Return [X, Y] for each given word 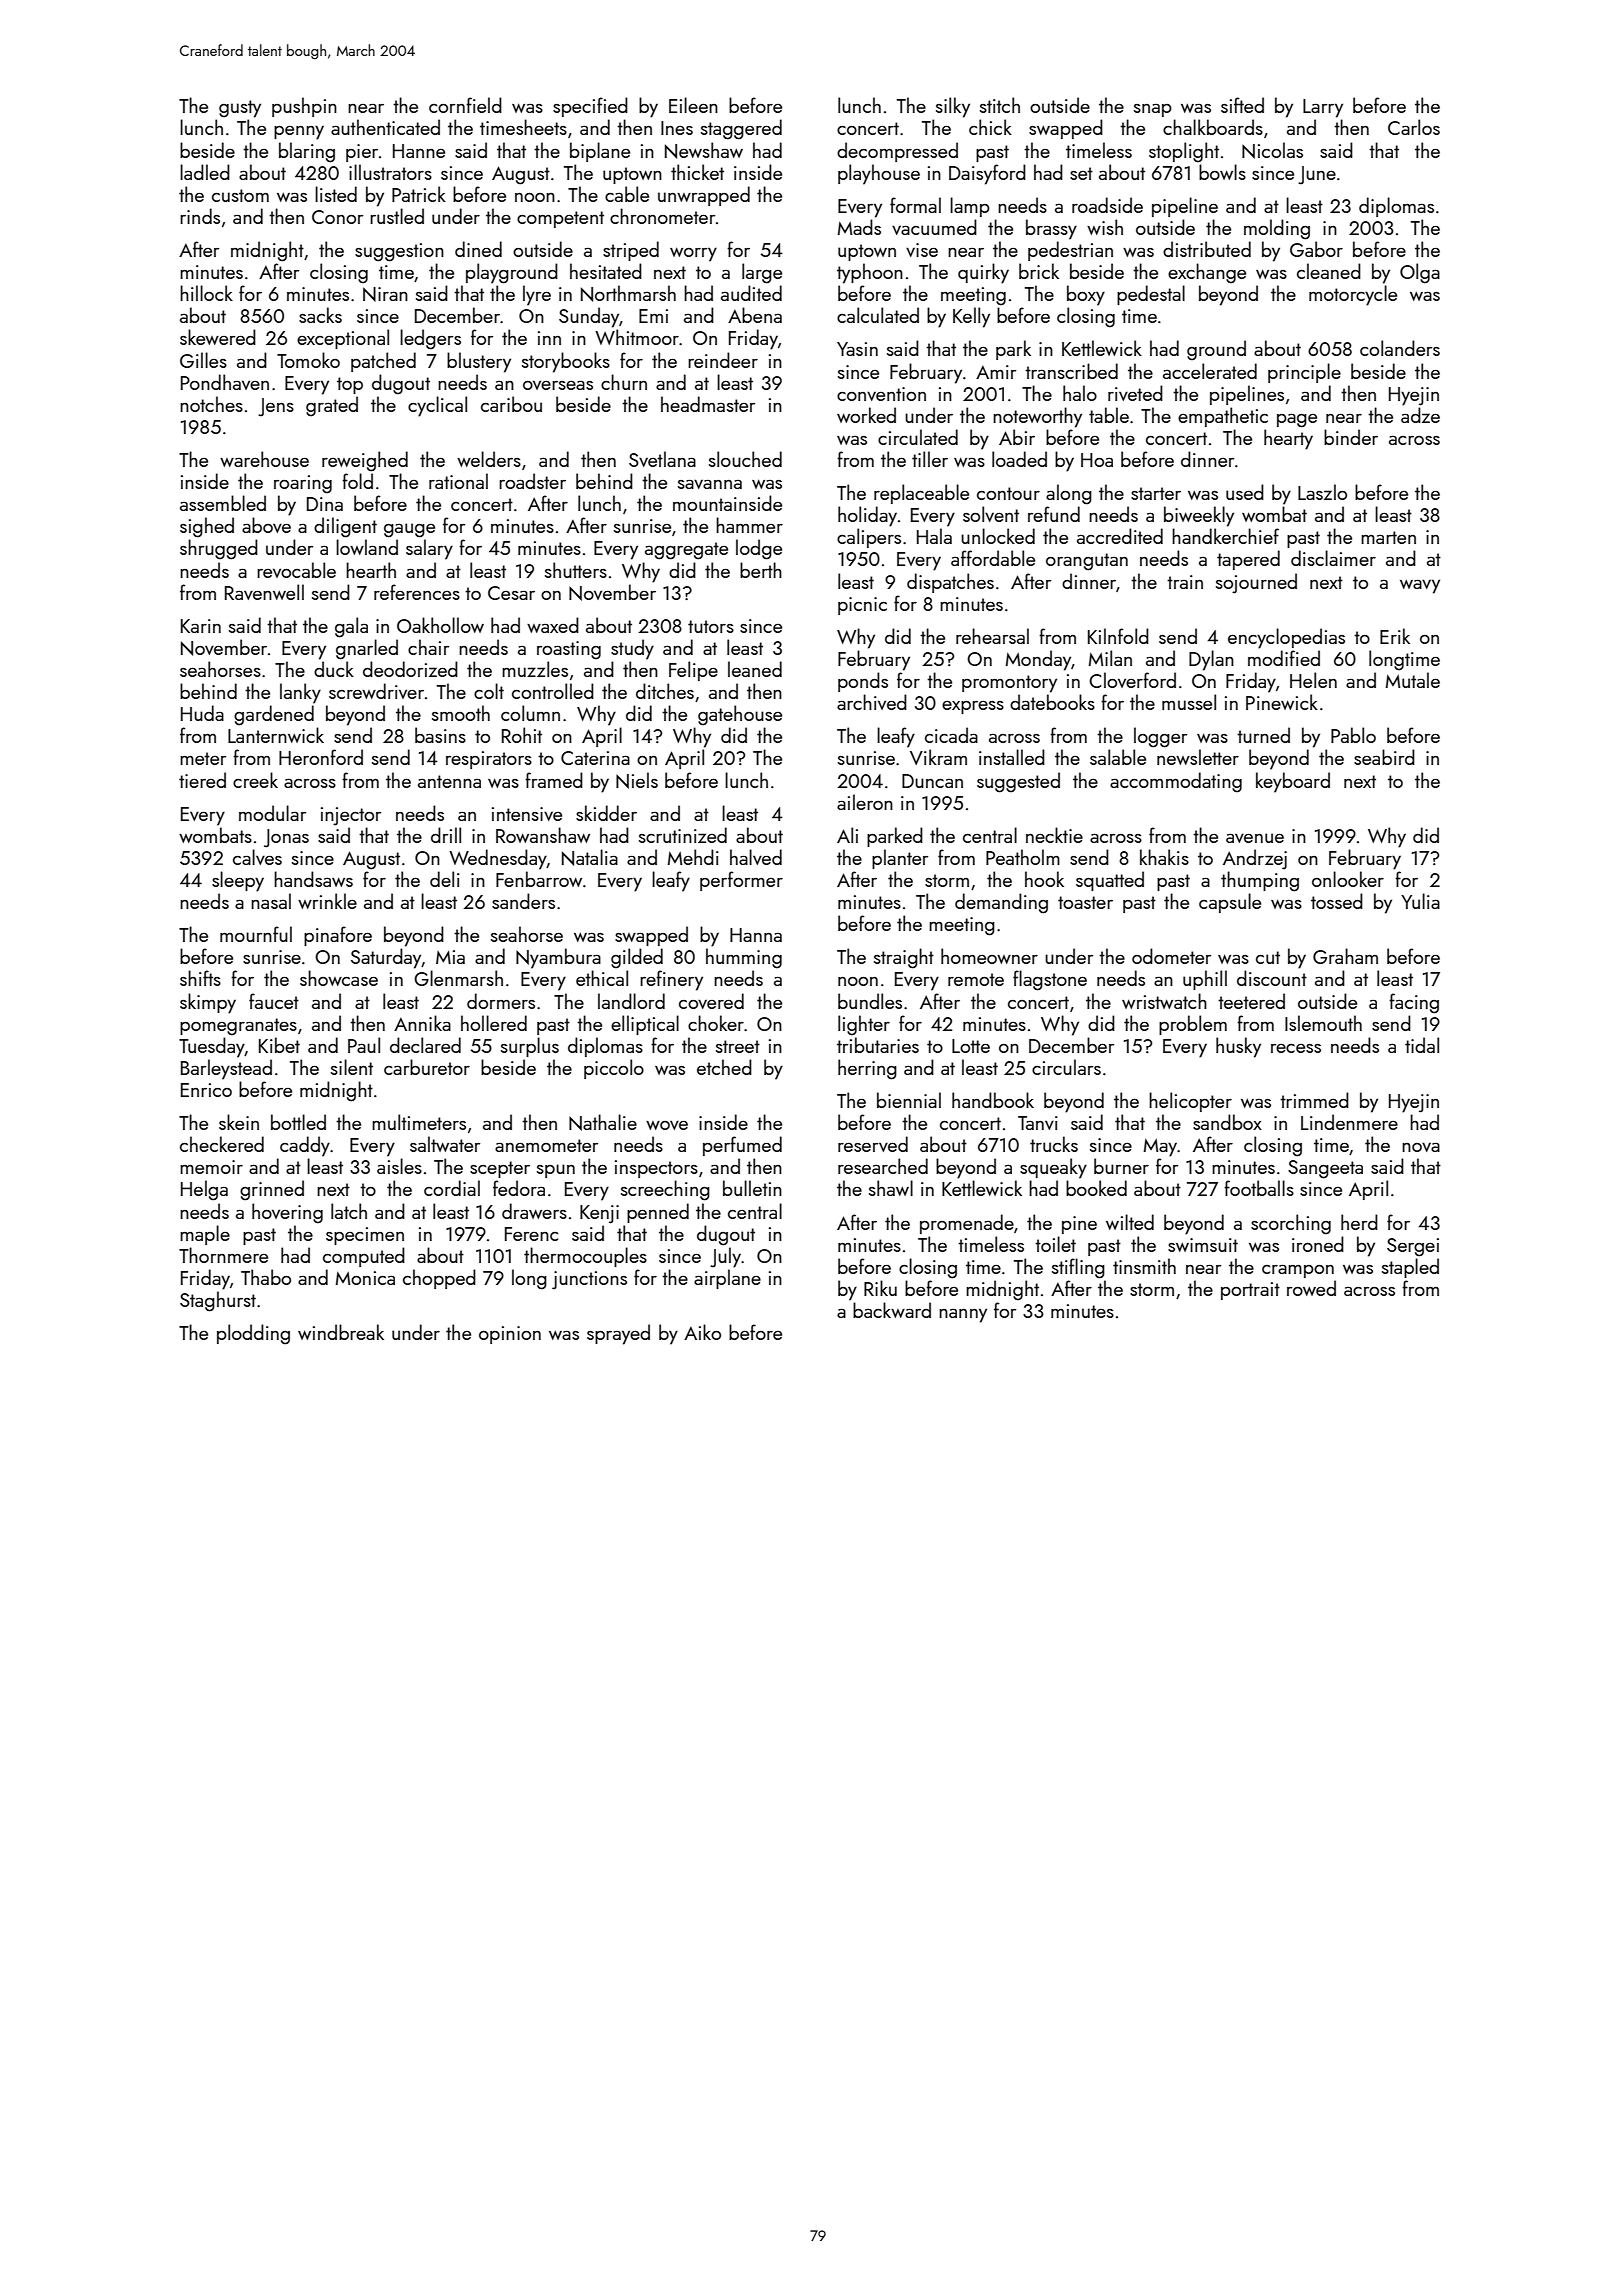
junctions [589, 1280]
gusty [240, 109]
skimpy [208, 1003]
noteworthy [1037, 417]
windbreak [341, 1332]
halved [756, 857]
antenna [449, 781]
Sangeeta [1325, 1169]
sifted [1242, 105]
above [266, 525]
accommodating [1176, 782]
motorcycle [1353, 295]
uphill [1205, 980]
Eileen [693, 105]
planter [900, 859]
